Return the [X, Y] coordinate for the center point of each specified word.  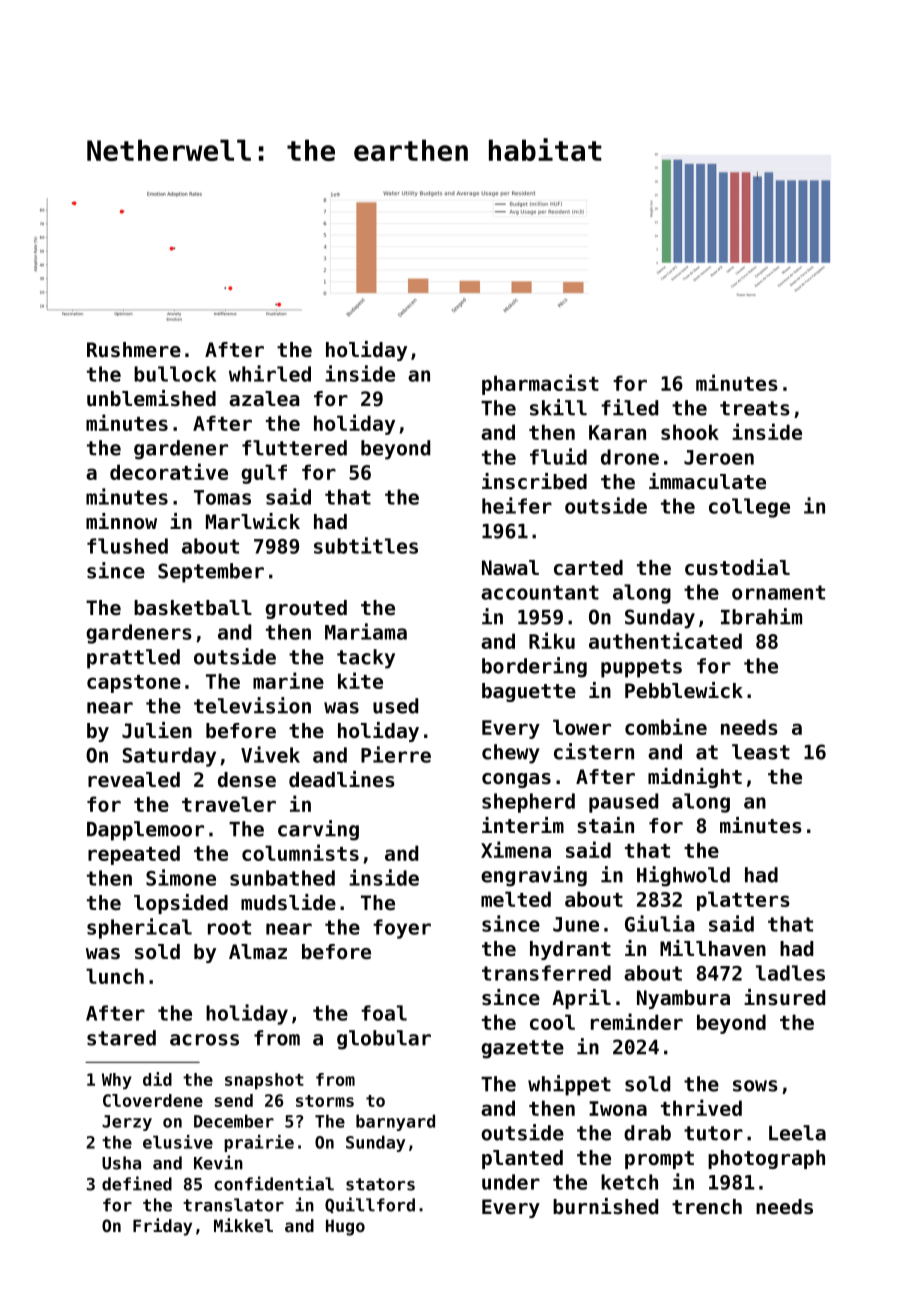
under [511, 1182]
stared [121, 1038]
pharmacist [540, 384]
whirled [270, 373]
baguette [529, 692]
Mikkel [243, 1225]
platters [743, 901]
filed [629, 407]
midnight [695, 778]
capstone [134, 684]
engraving [534, 876]
